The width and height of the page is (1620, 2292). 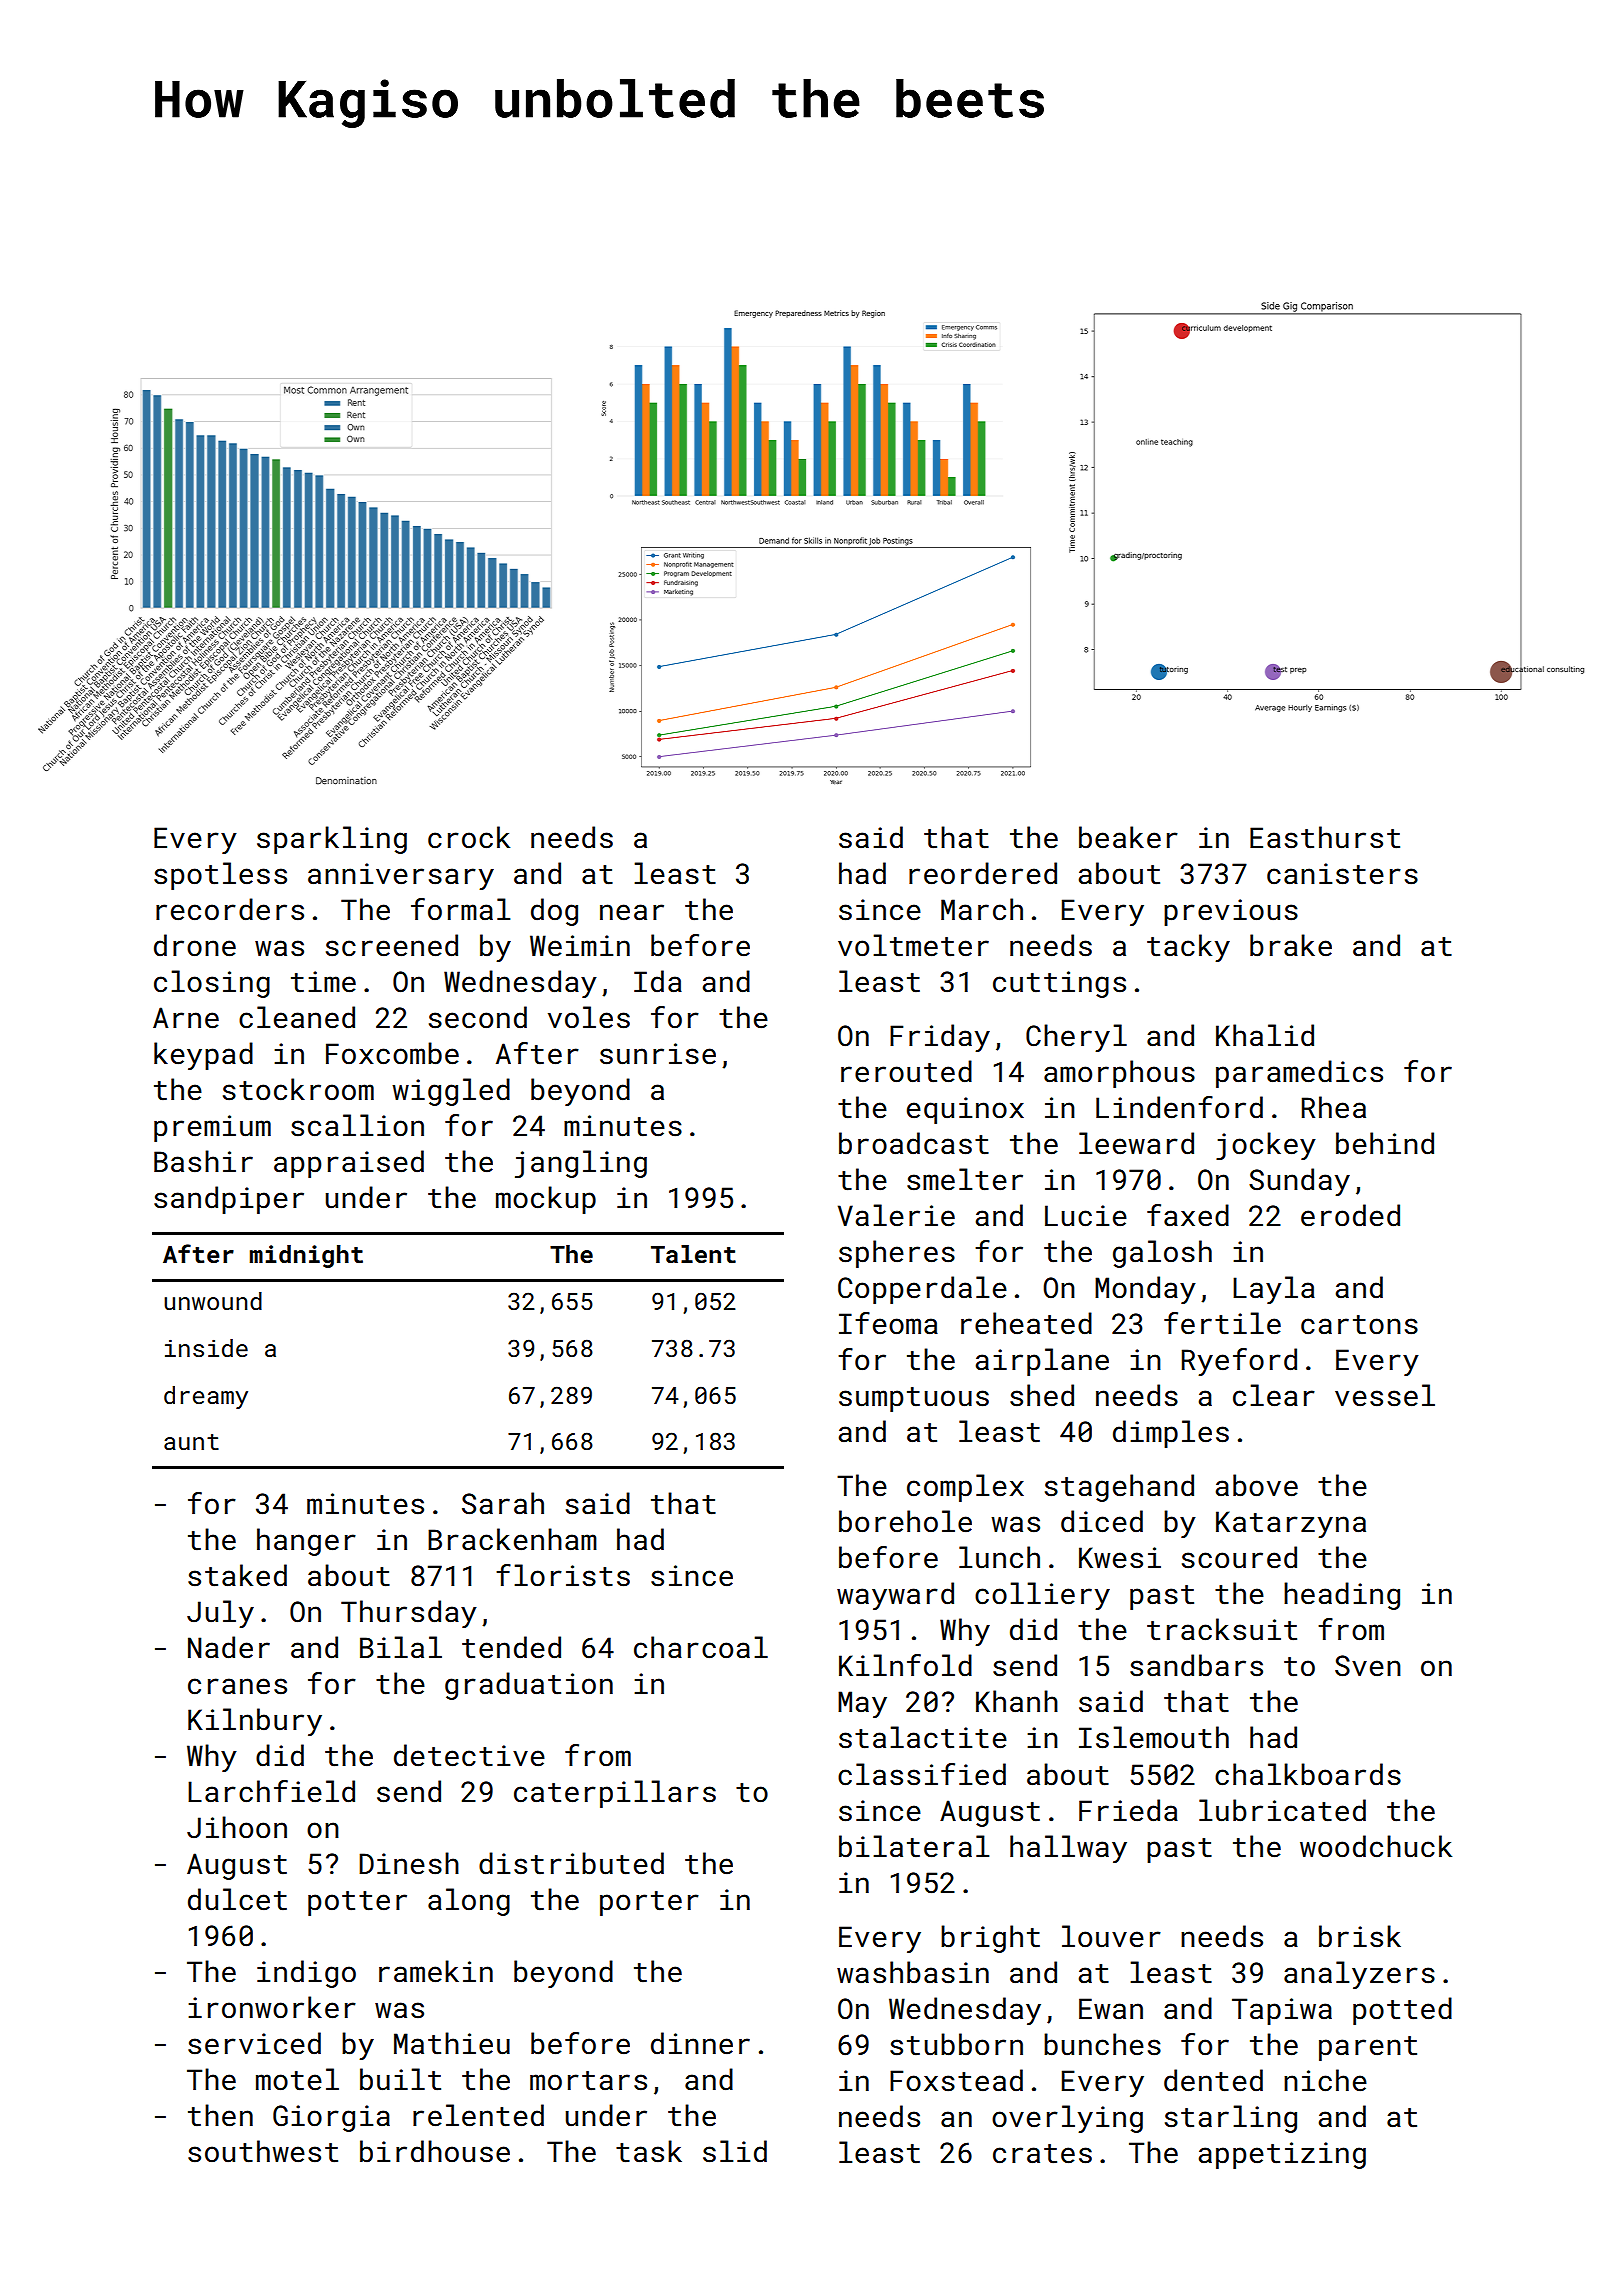 What do you see at coordinates (220, 876) in the page?
I see `spotless` at bounding box center [220, 876].
